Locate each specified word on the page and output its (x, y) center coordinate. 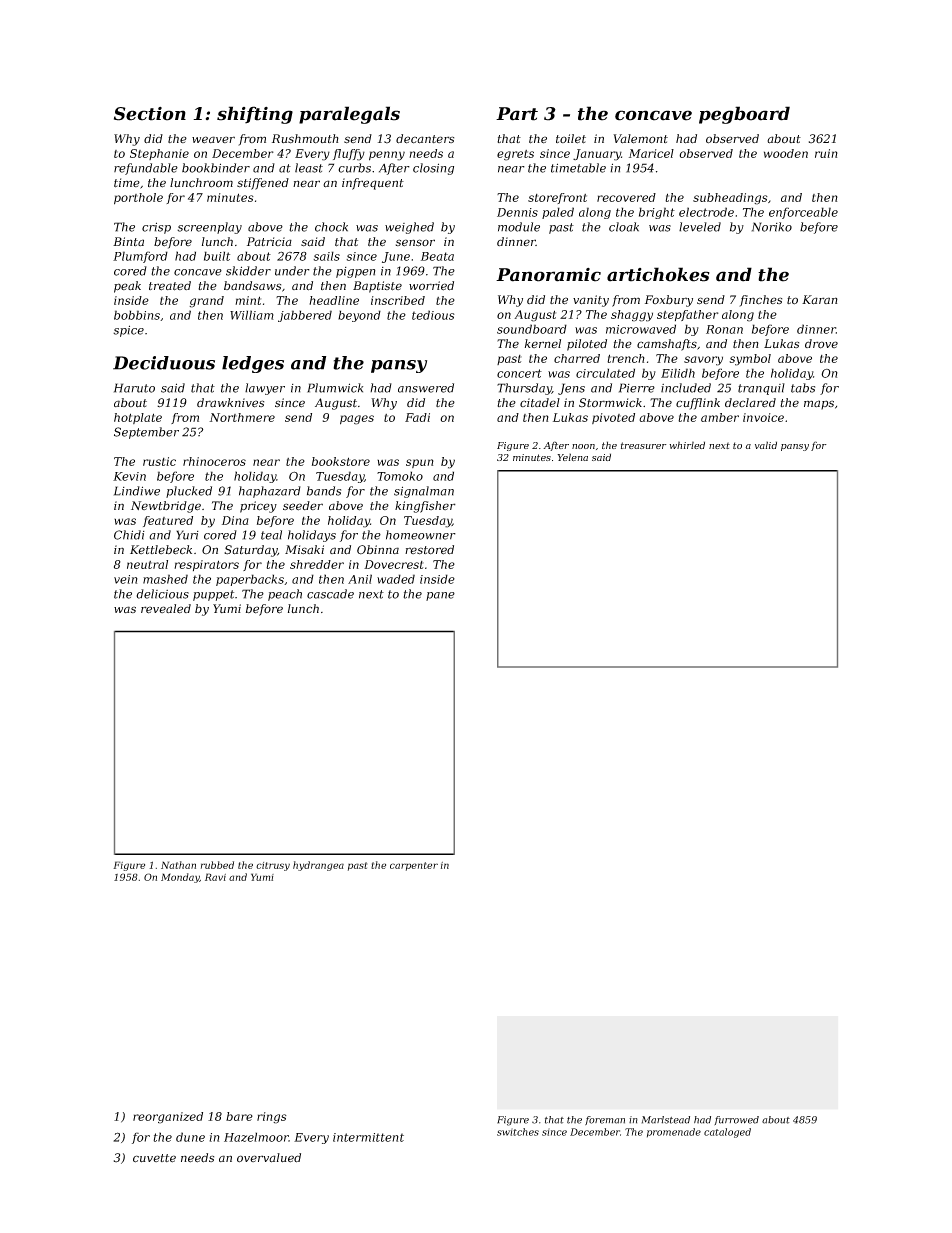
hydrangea (318, 866)
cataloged (727, 1133)
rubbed (217, 865)
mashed (165, 579)
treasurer (644, 445)
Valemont (640, 139)
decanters (425, 139)
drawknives (230, 403)
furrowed (736, 1120)
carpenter (414, 866)
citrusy (273, 866)
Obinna (378, 550)
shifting (255, 115)
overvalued (269, 1158)
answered (426, 388)
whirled (687, 445)
